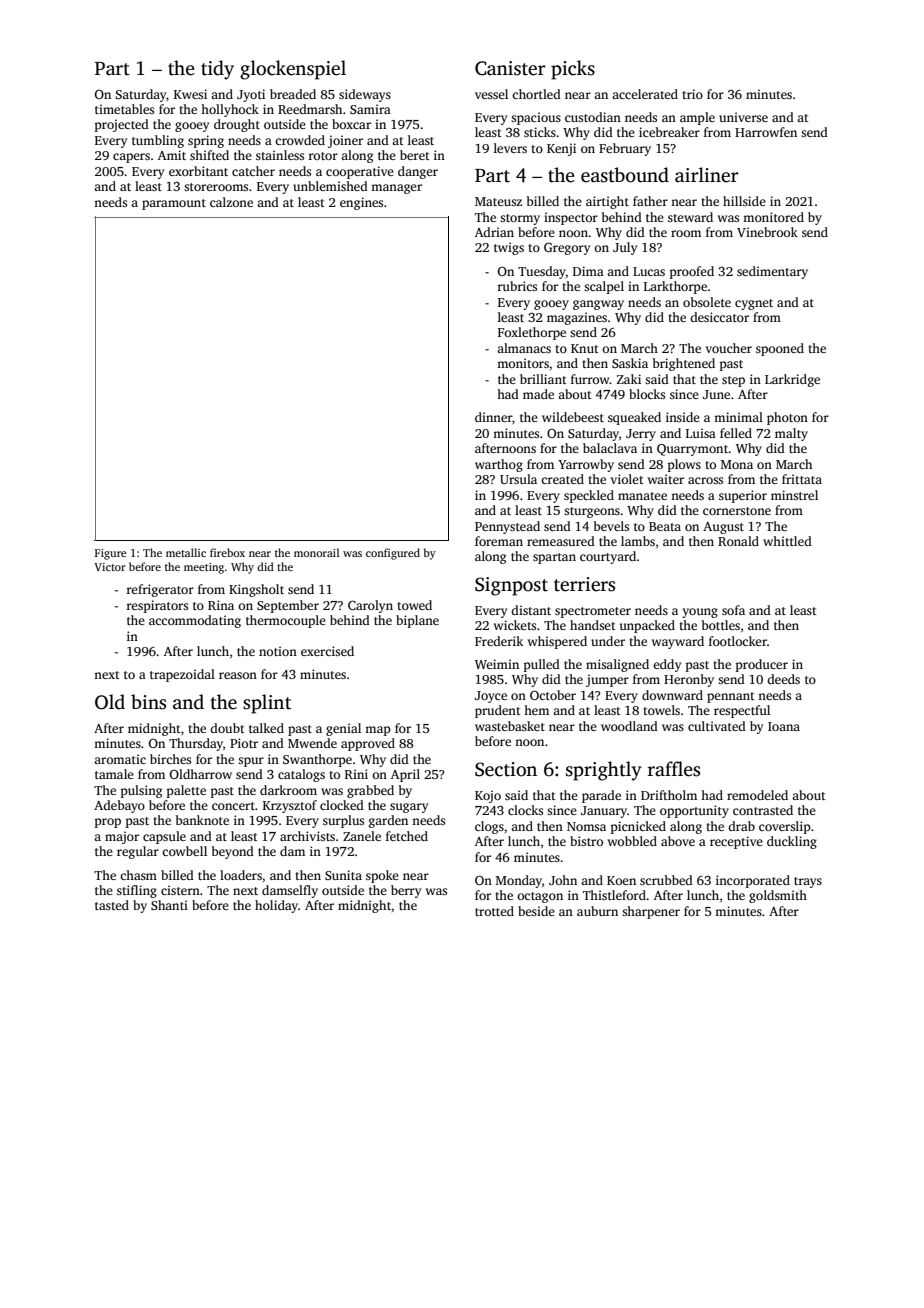 The image size is (924, 1308). Describe the element at coordinates (182, 675) in the screenshot. I see `trapezoidal` at that location.
